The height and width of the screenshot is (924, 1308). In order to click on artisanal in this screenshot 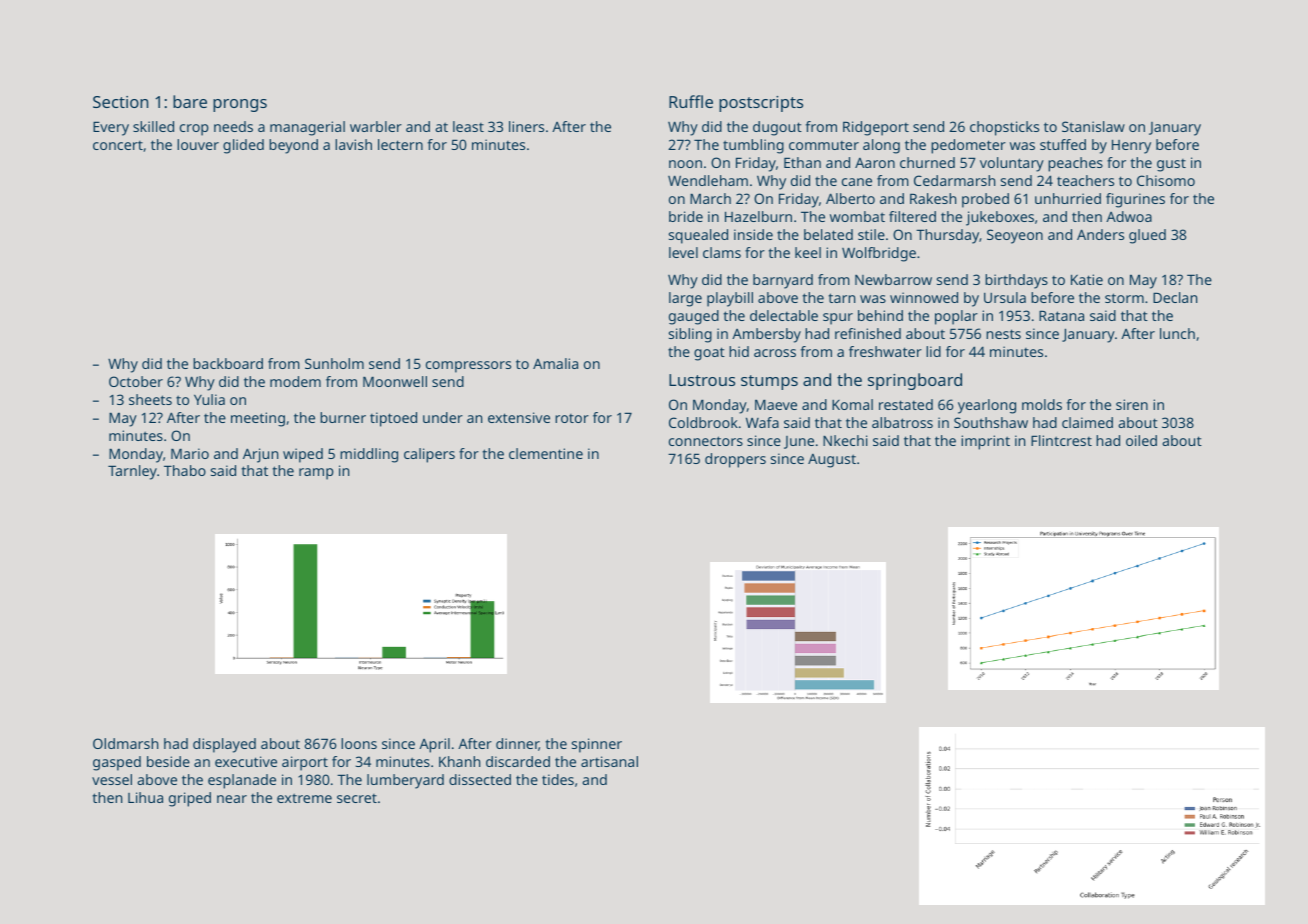, I will do `click(609, 761)`.
